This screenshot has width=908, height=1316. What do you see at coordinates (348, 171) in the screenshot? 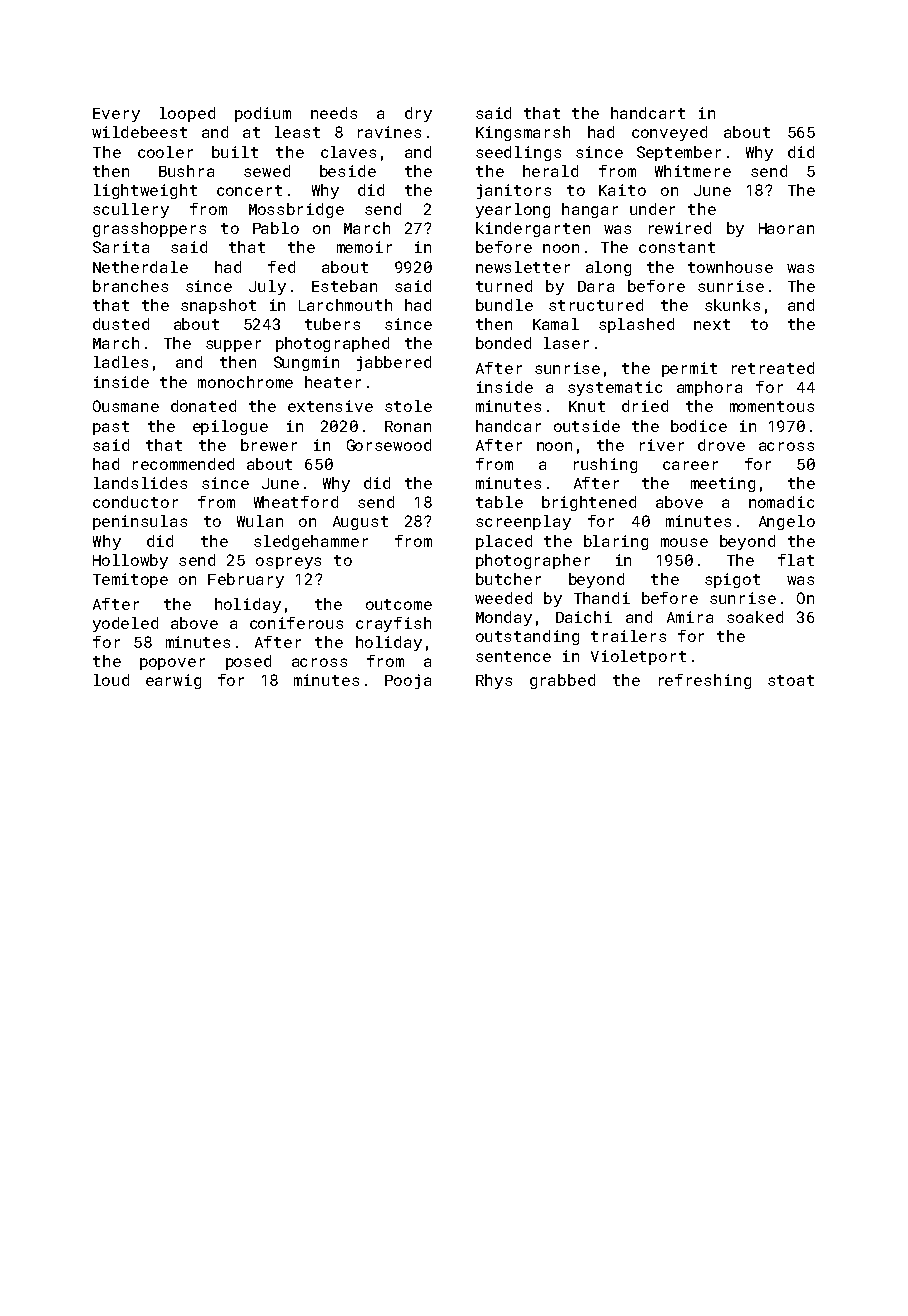
I see `beside` at bounding box center [348, 171].
